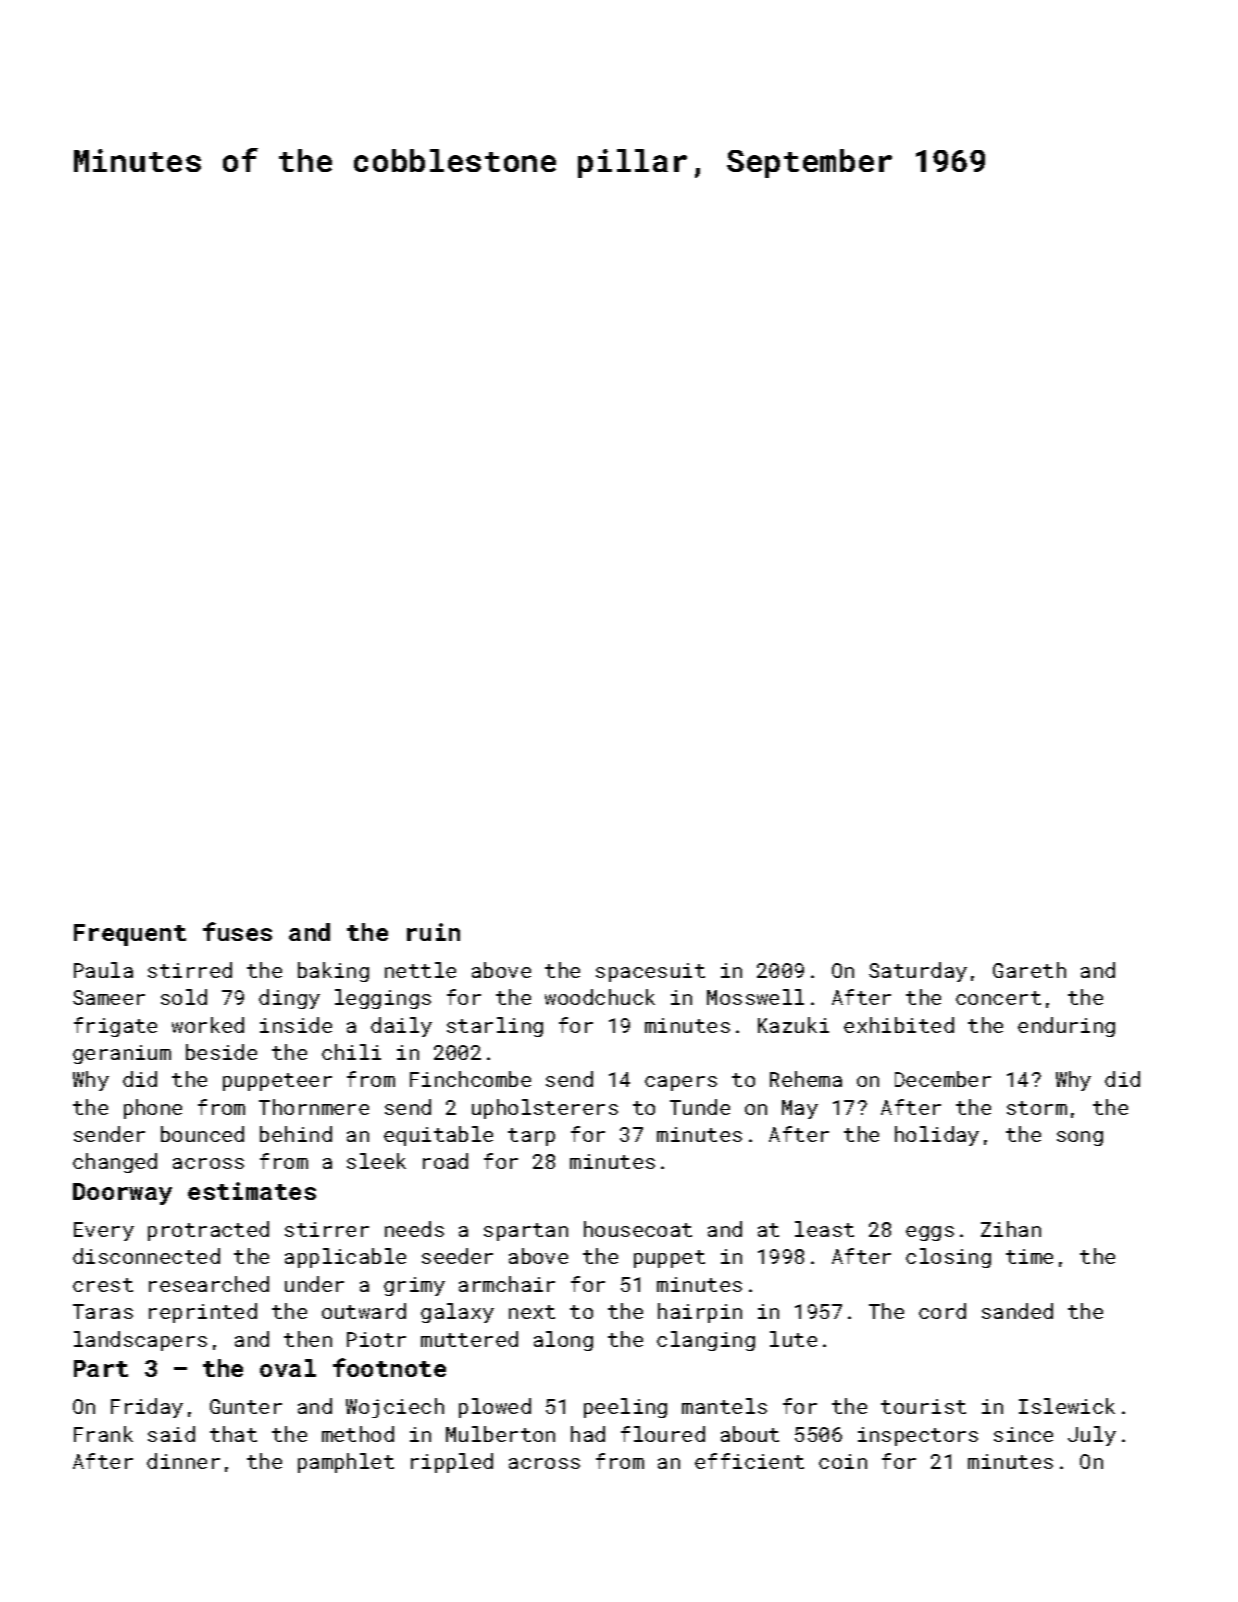  What do you see at coordinates (806, 1079) in the screenshot?
I see `Rehema` at bounding box center [806, 1079].
